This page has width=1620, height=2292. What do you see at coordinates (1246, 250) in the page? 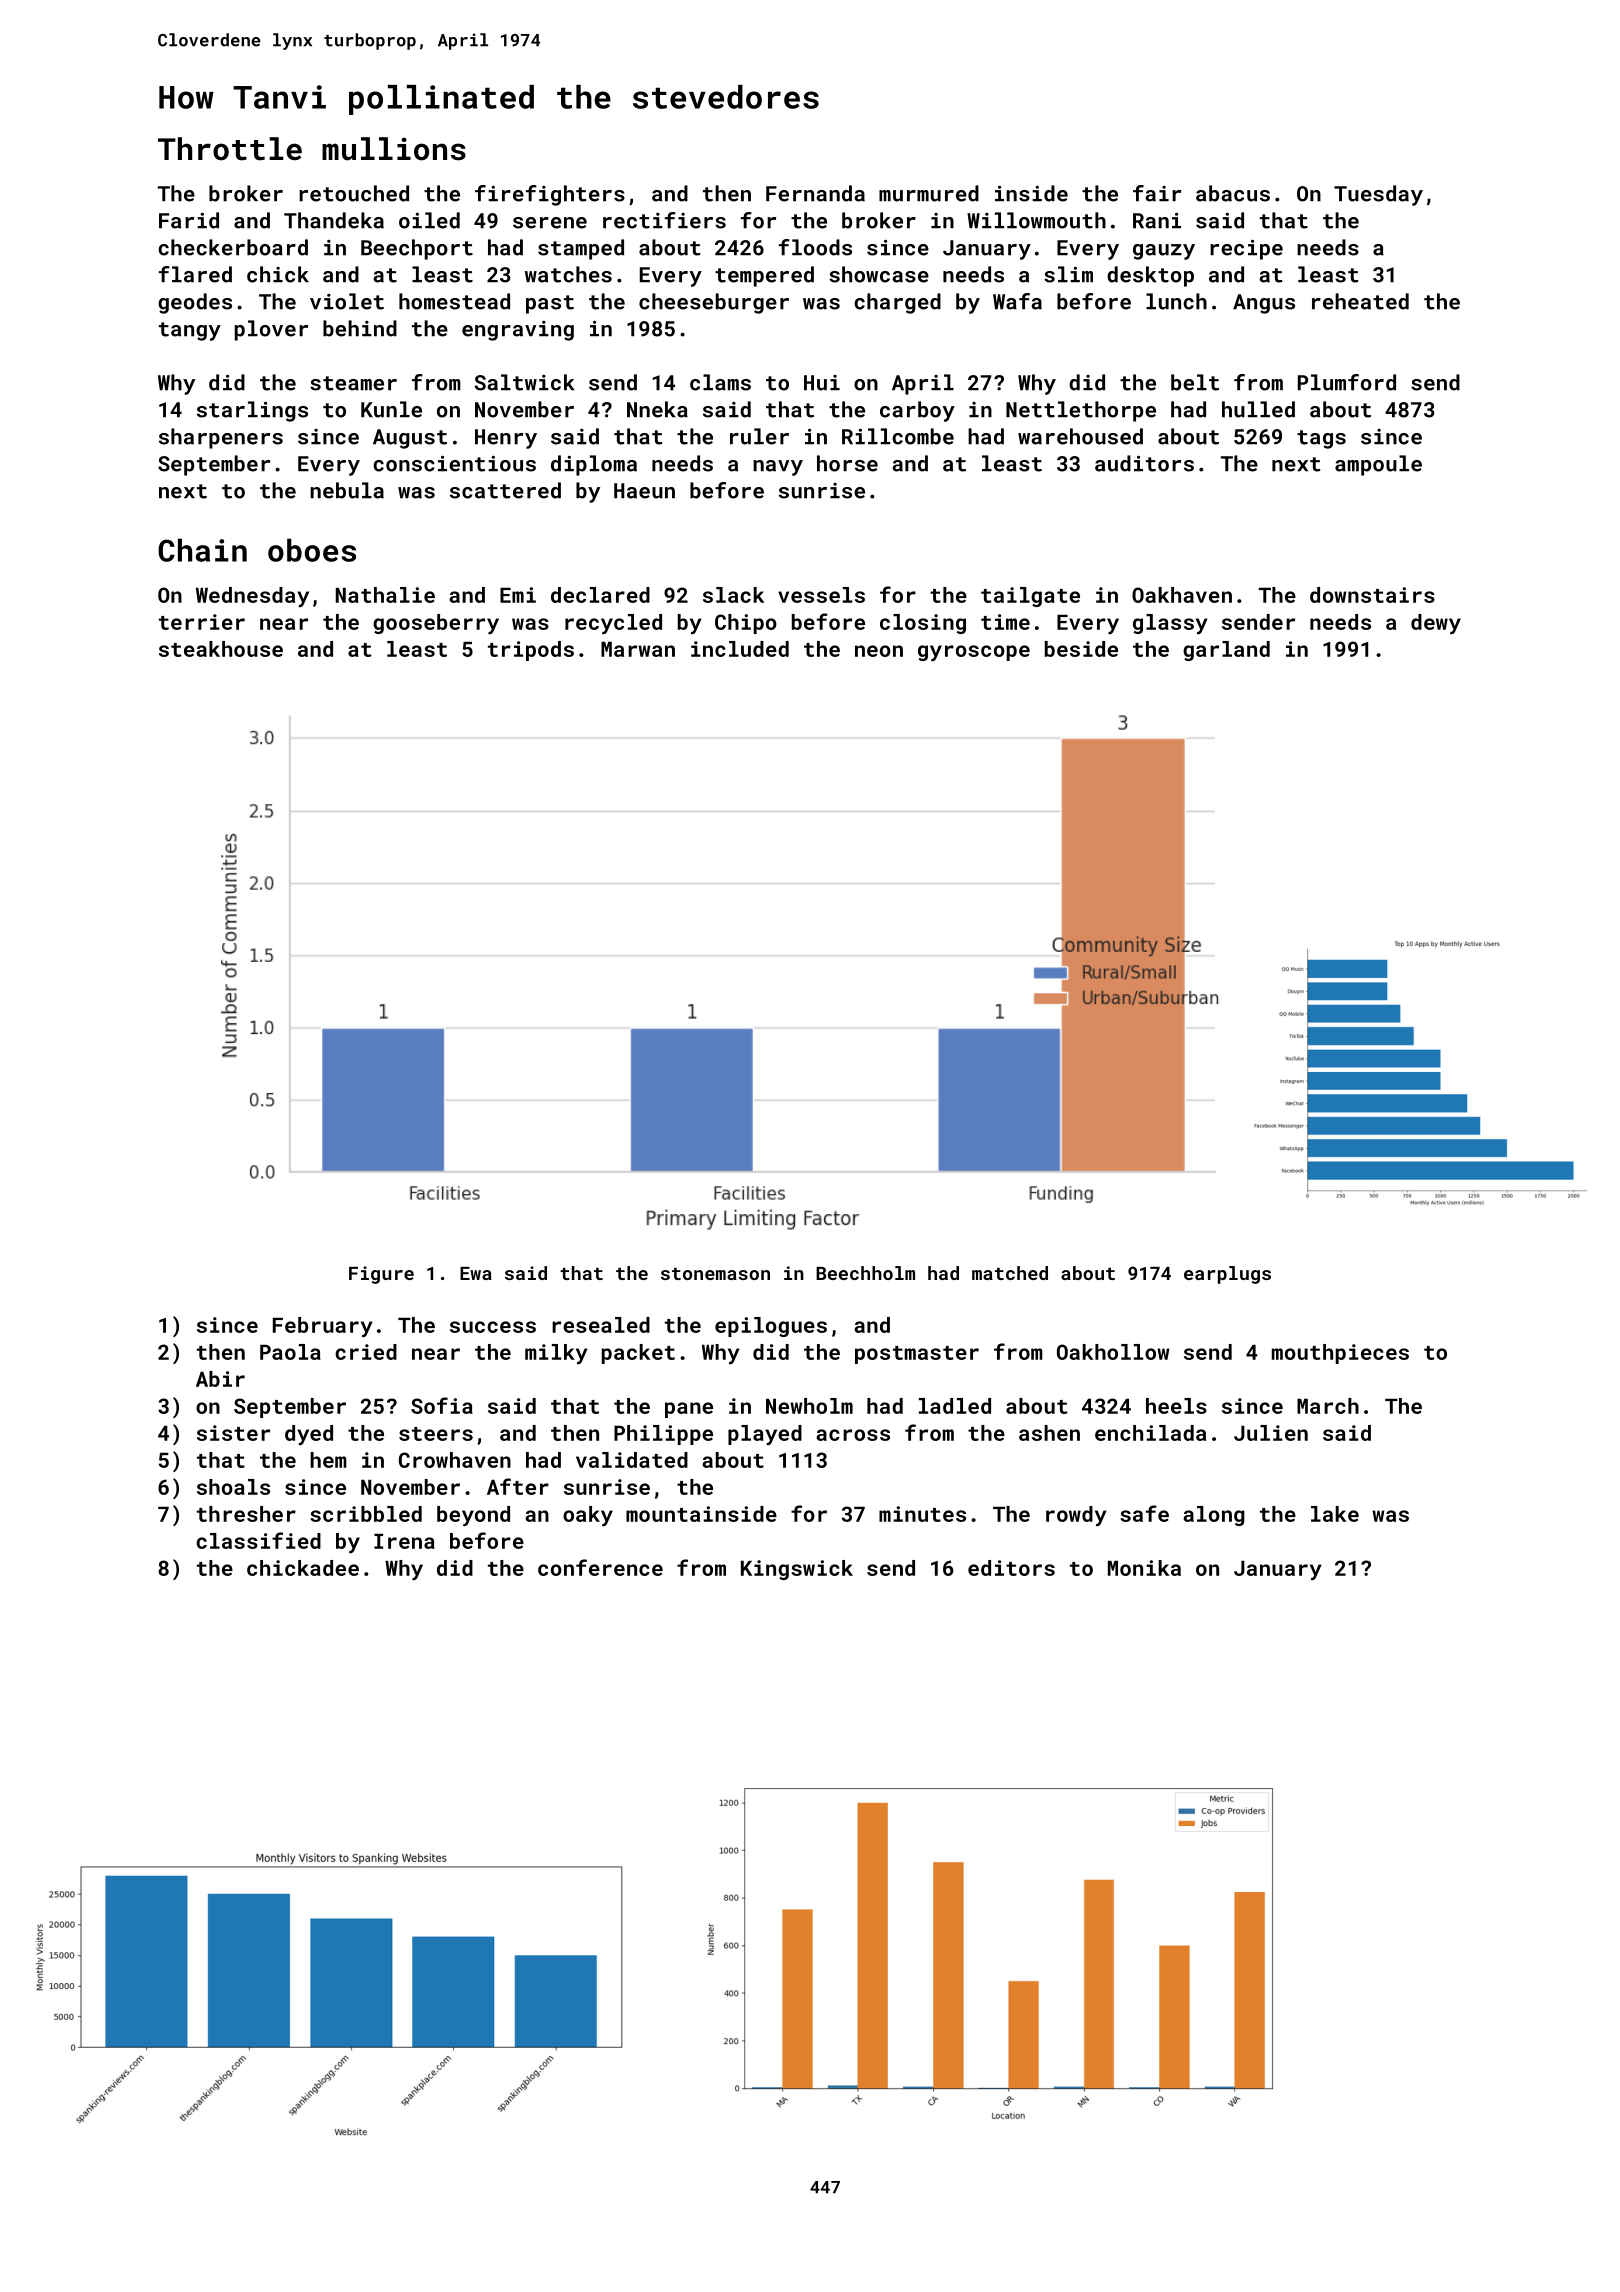
I see `recipe` at bounding box center [1246, 250].
